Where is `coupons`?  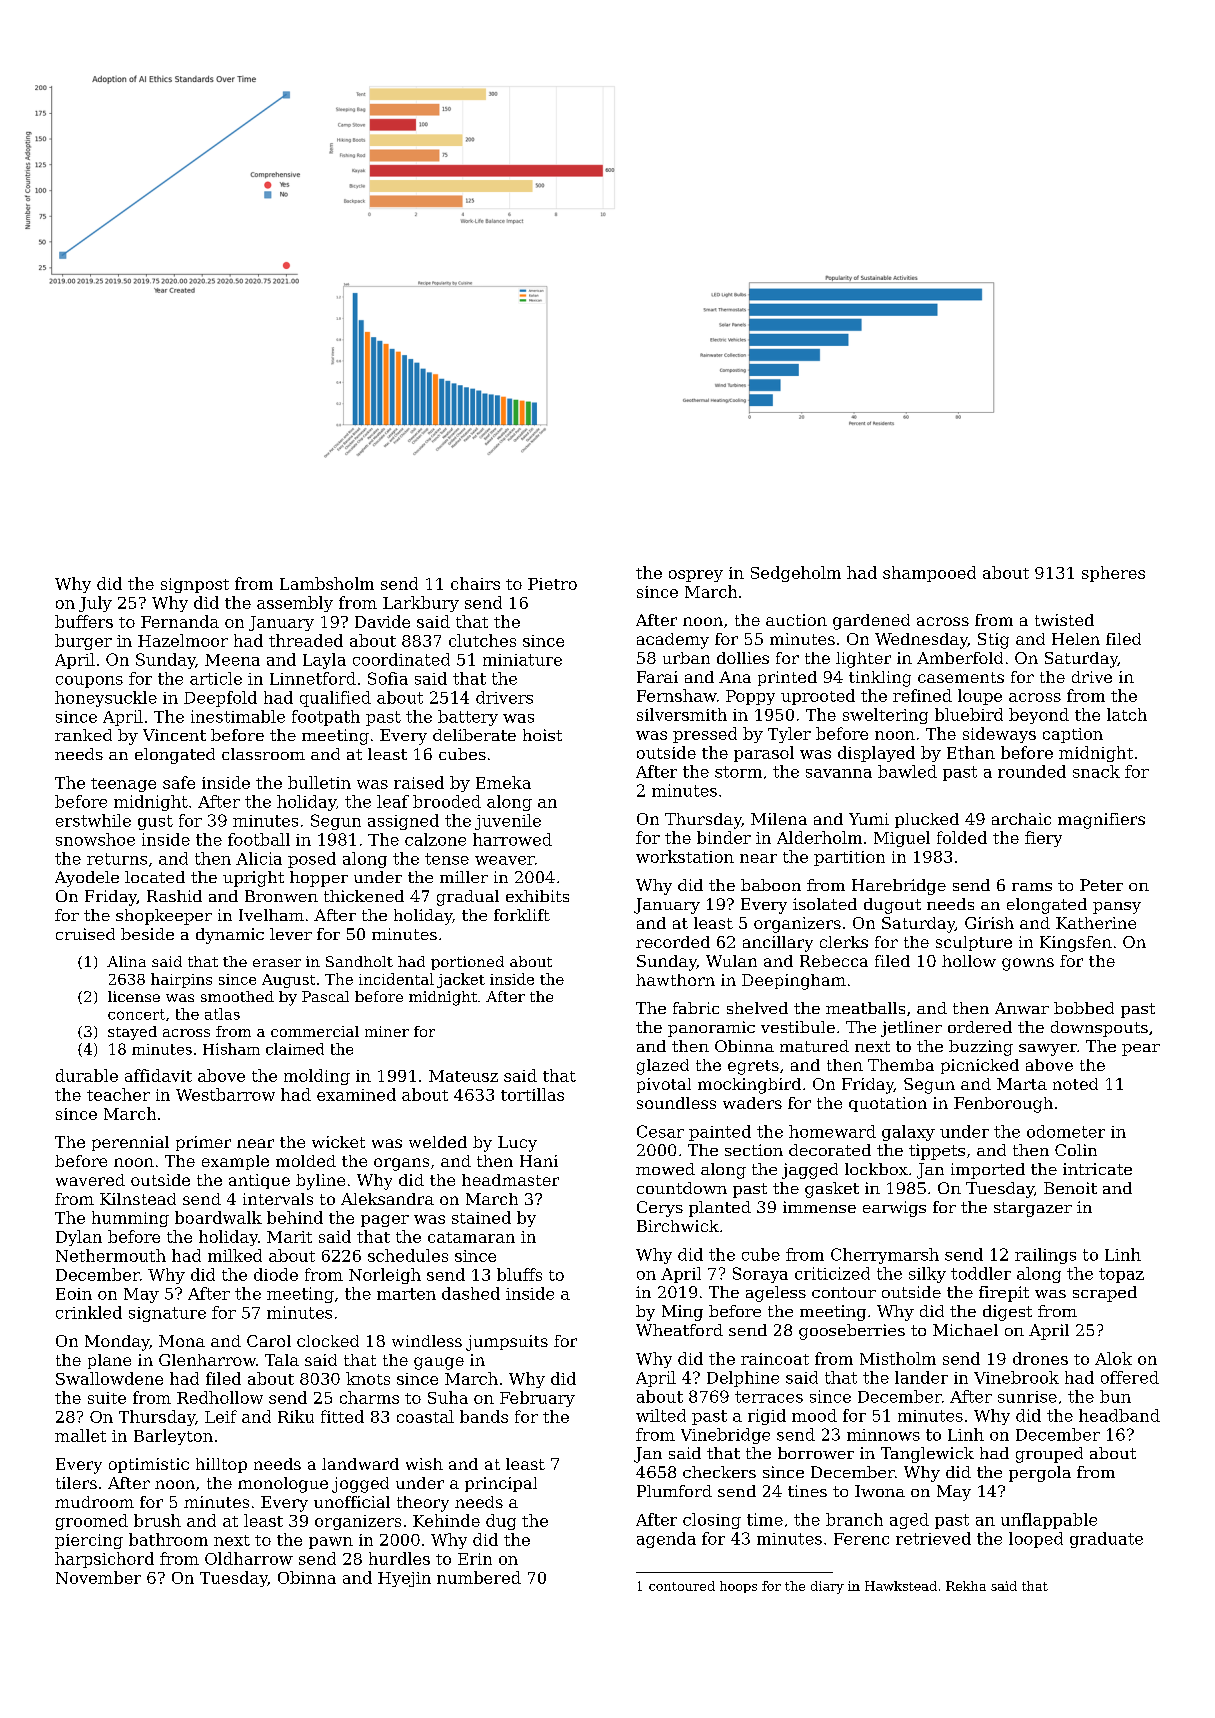 coupons is located at coordinates (89, 682).
